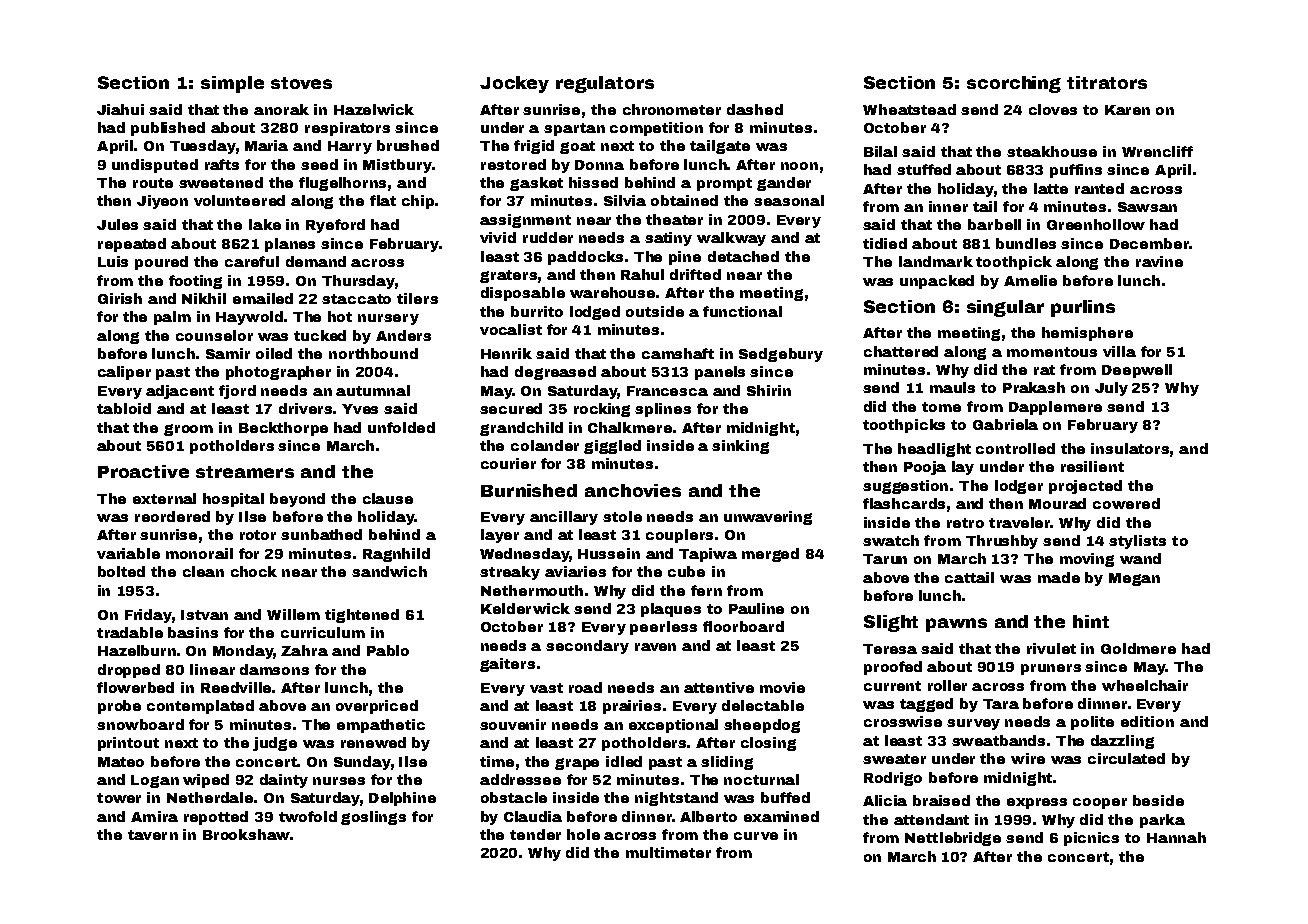 Image resolution: width=1308 pixels, height=924 pixels. I want to click on Hussein, so click(609, 553).
